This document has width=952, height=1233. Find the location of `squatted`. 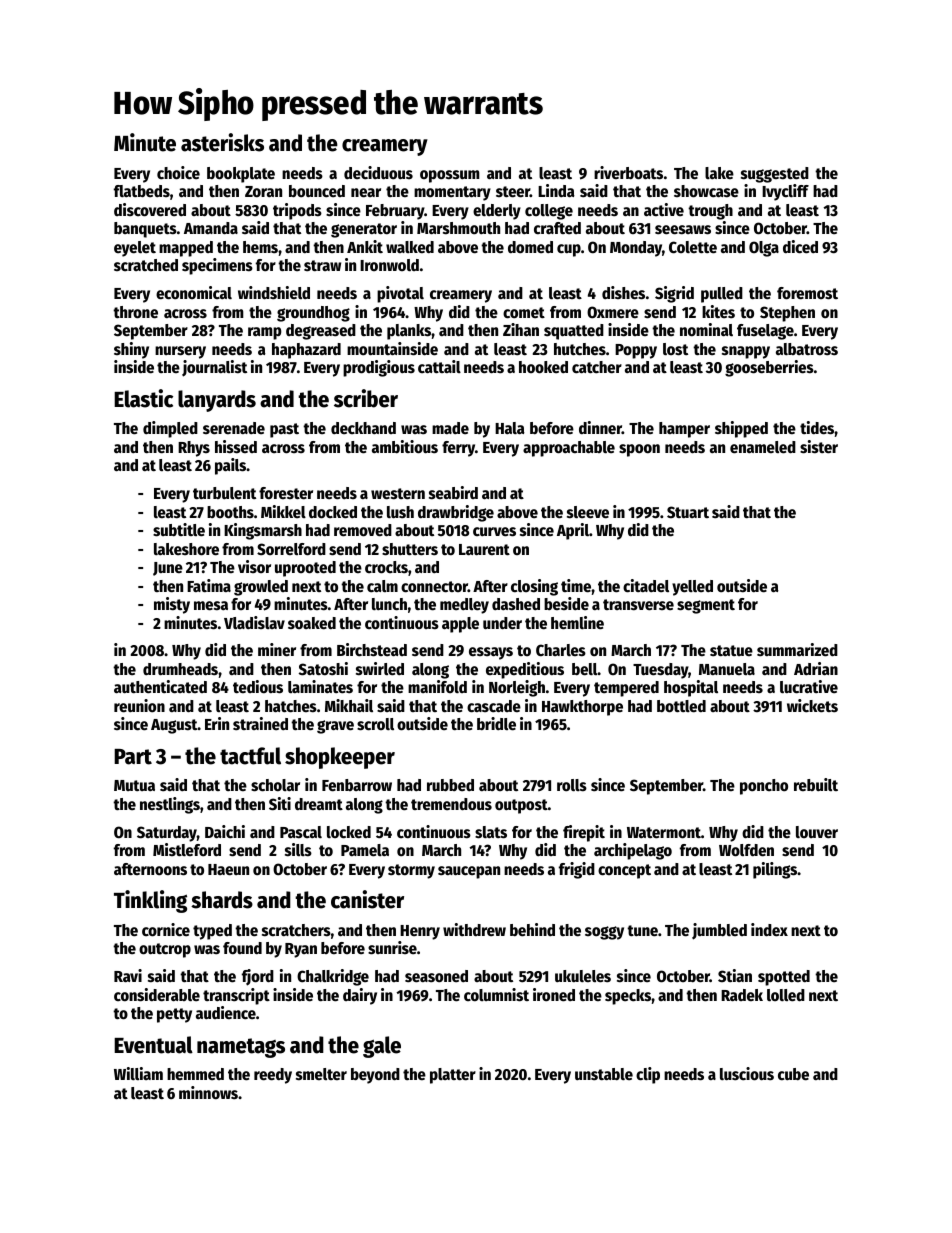

squatted is located at coordinates (574, 332).
